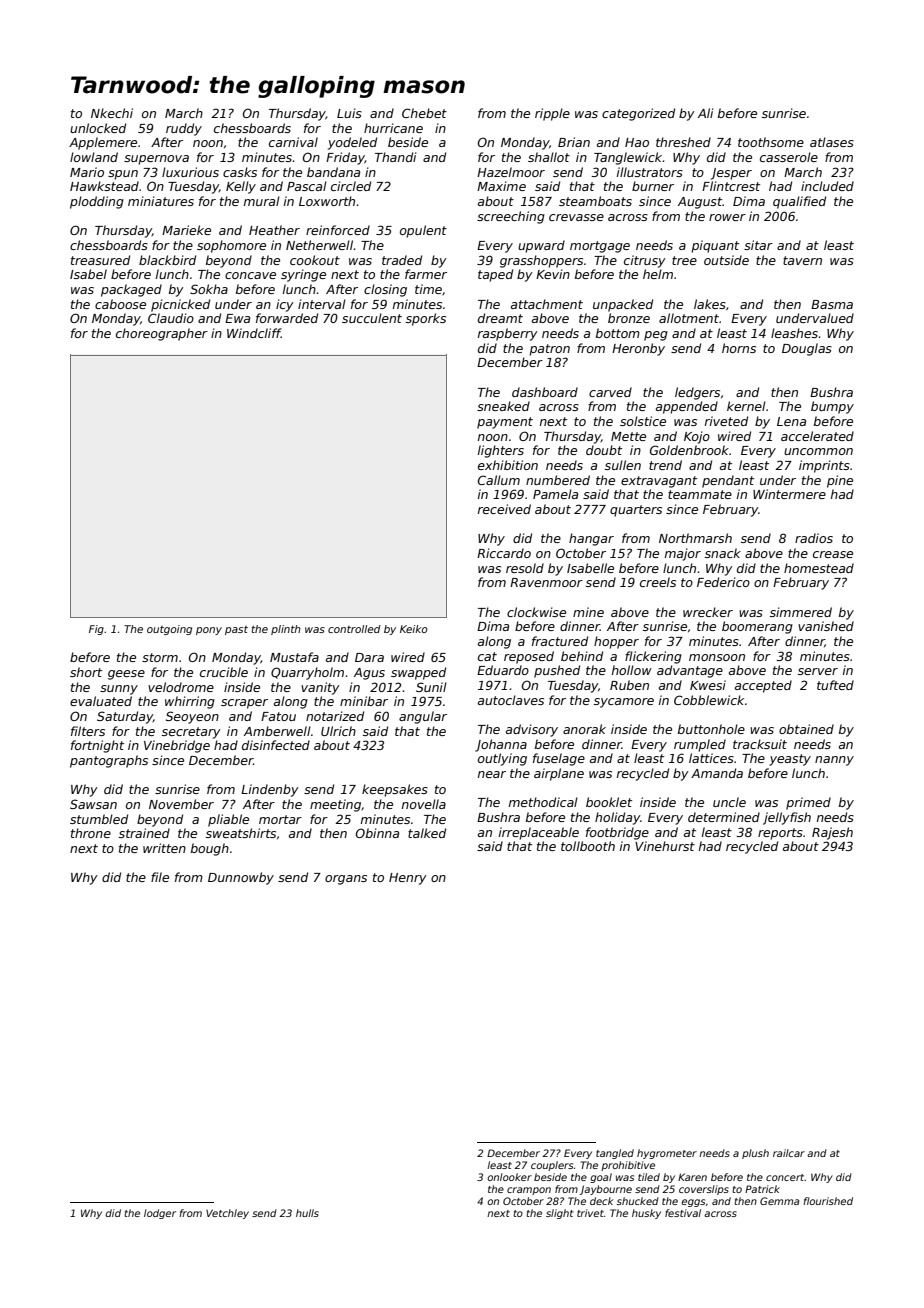  Describe the element at coordinates (160, 877) in the document. I see `file` at that location.
